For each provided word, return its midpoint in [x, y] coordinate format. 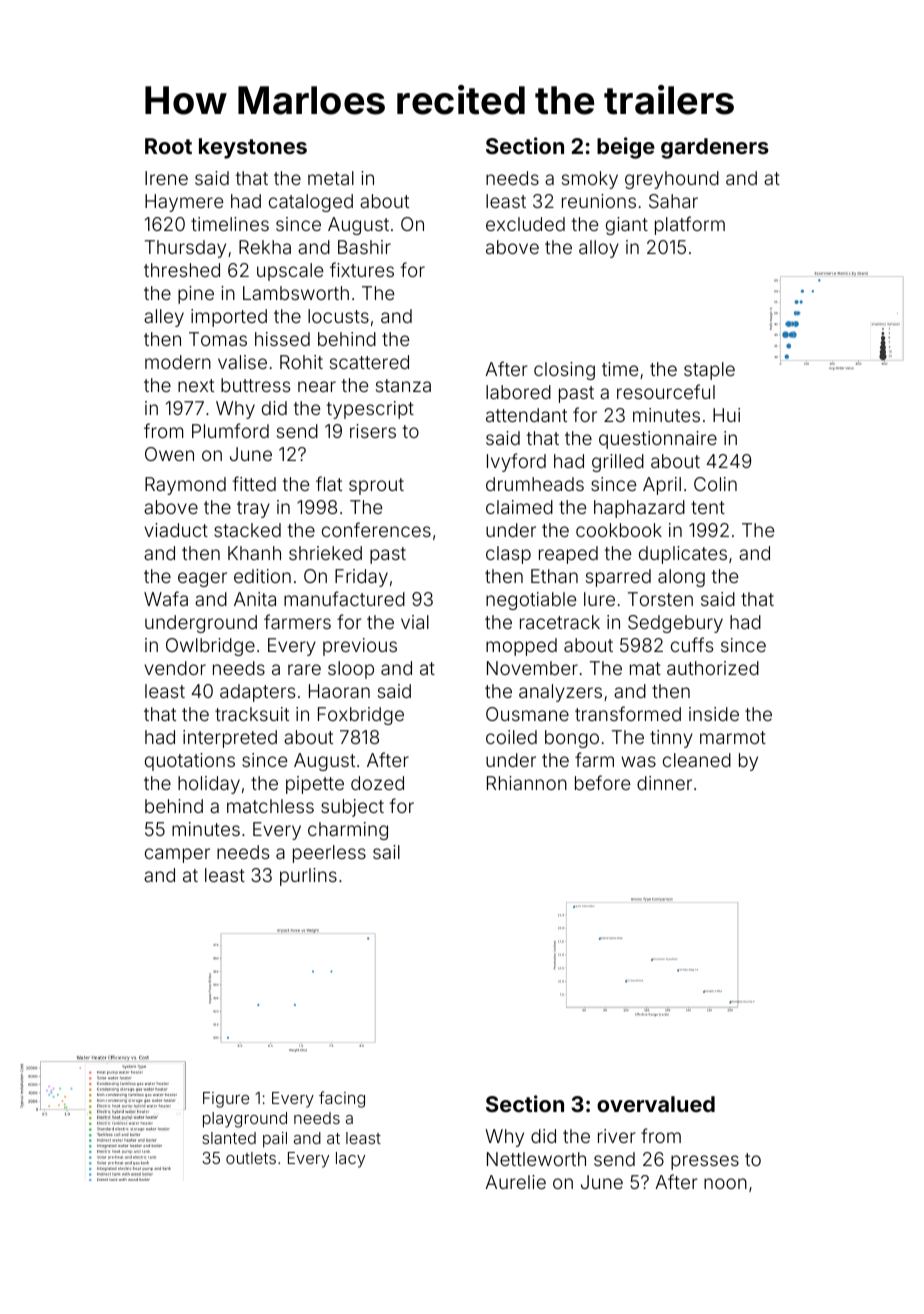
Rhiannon [527, 783]
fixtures [362, 269]
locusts [338, 316]
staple [709, 371]
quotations [190, 762]
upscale [290, 272]
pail [275, 1140]
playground [245, 1120]
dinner [664, 783]
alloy [599, 249]
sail [386, 852]
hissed [282, 339]
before [602, 782]
